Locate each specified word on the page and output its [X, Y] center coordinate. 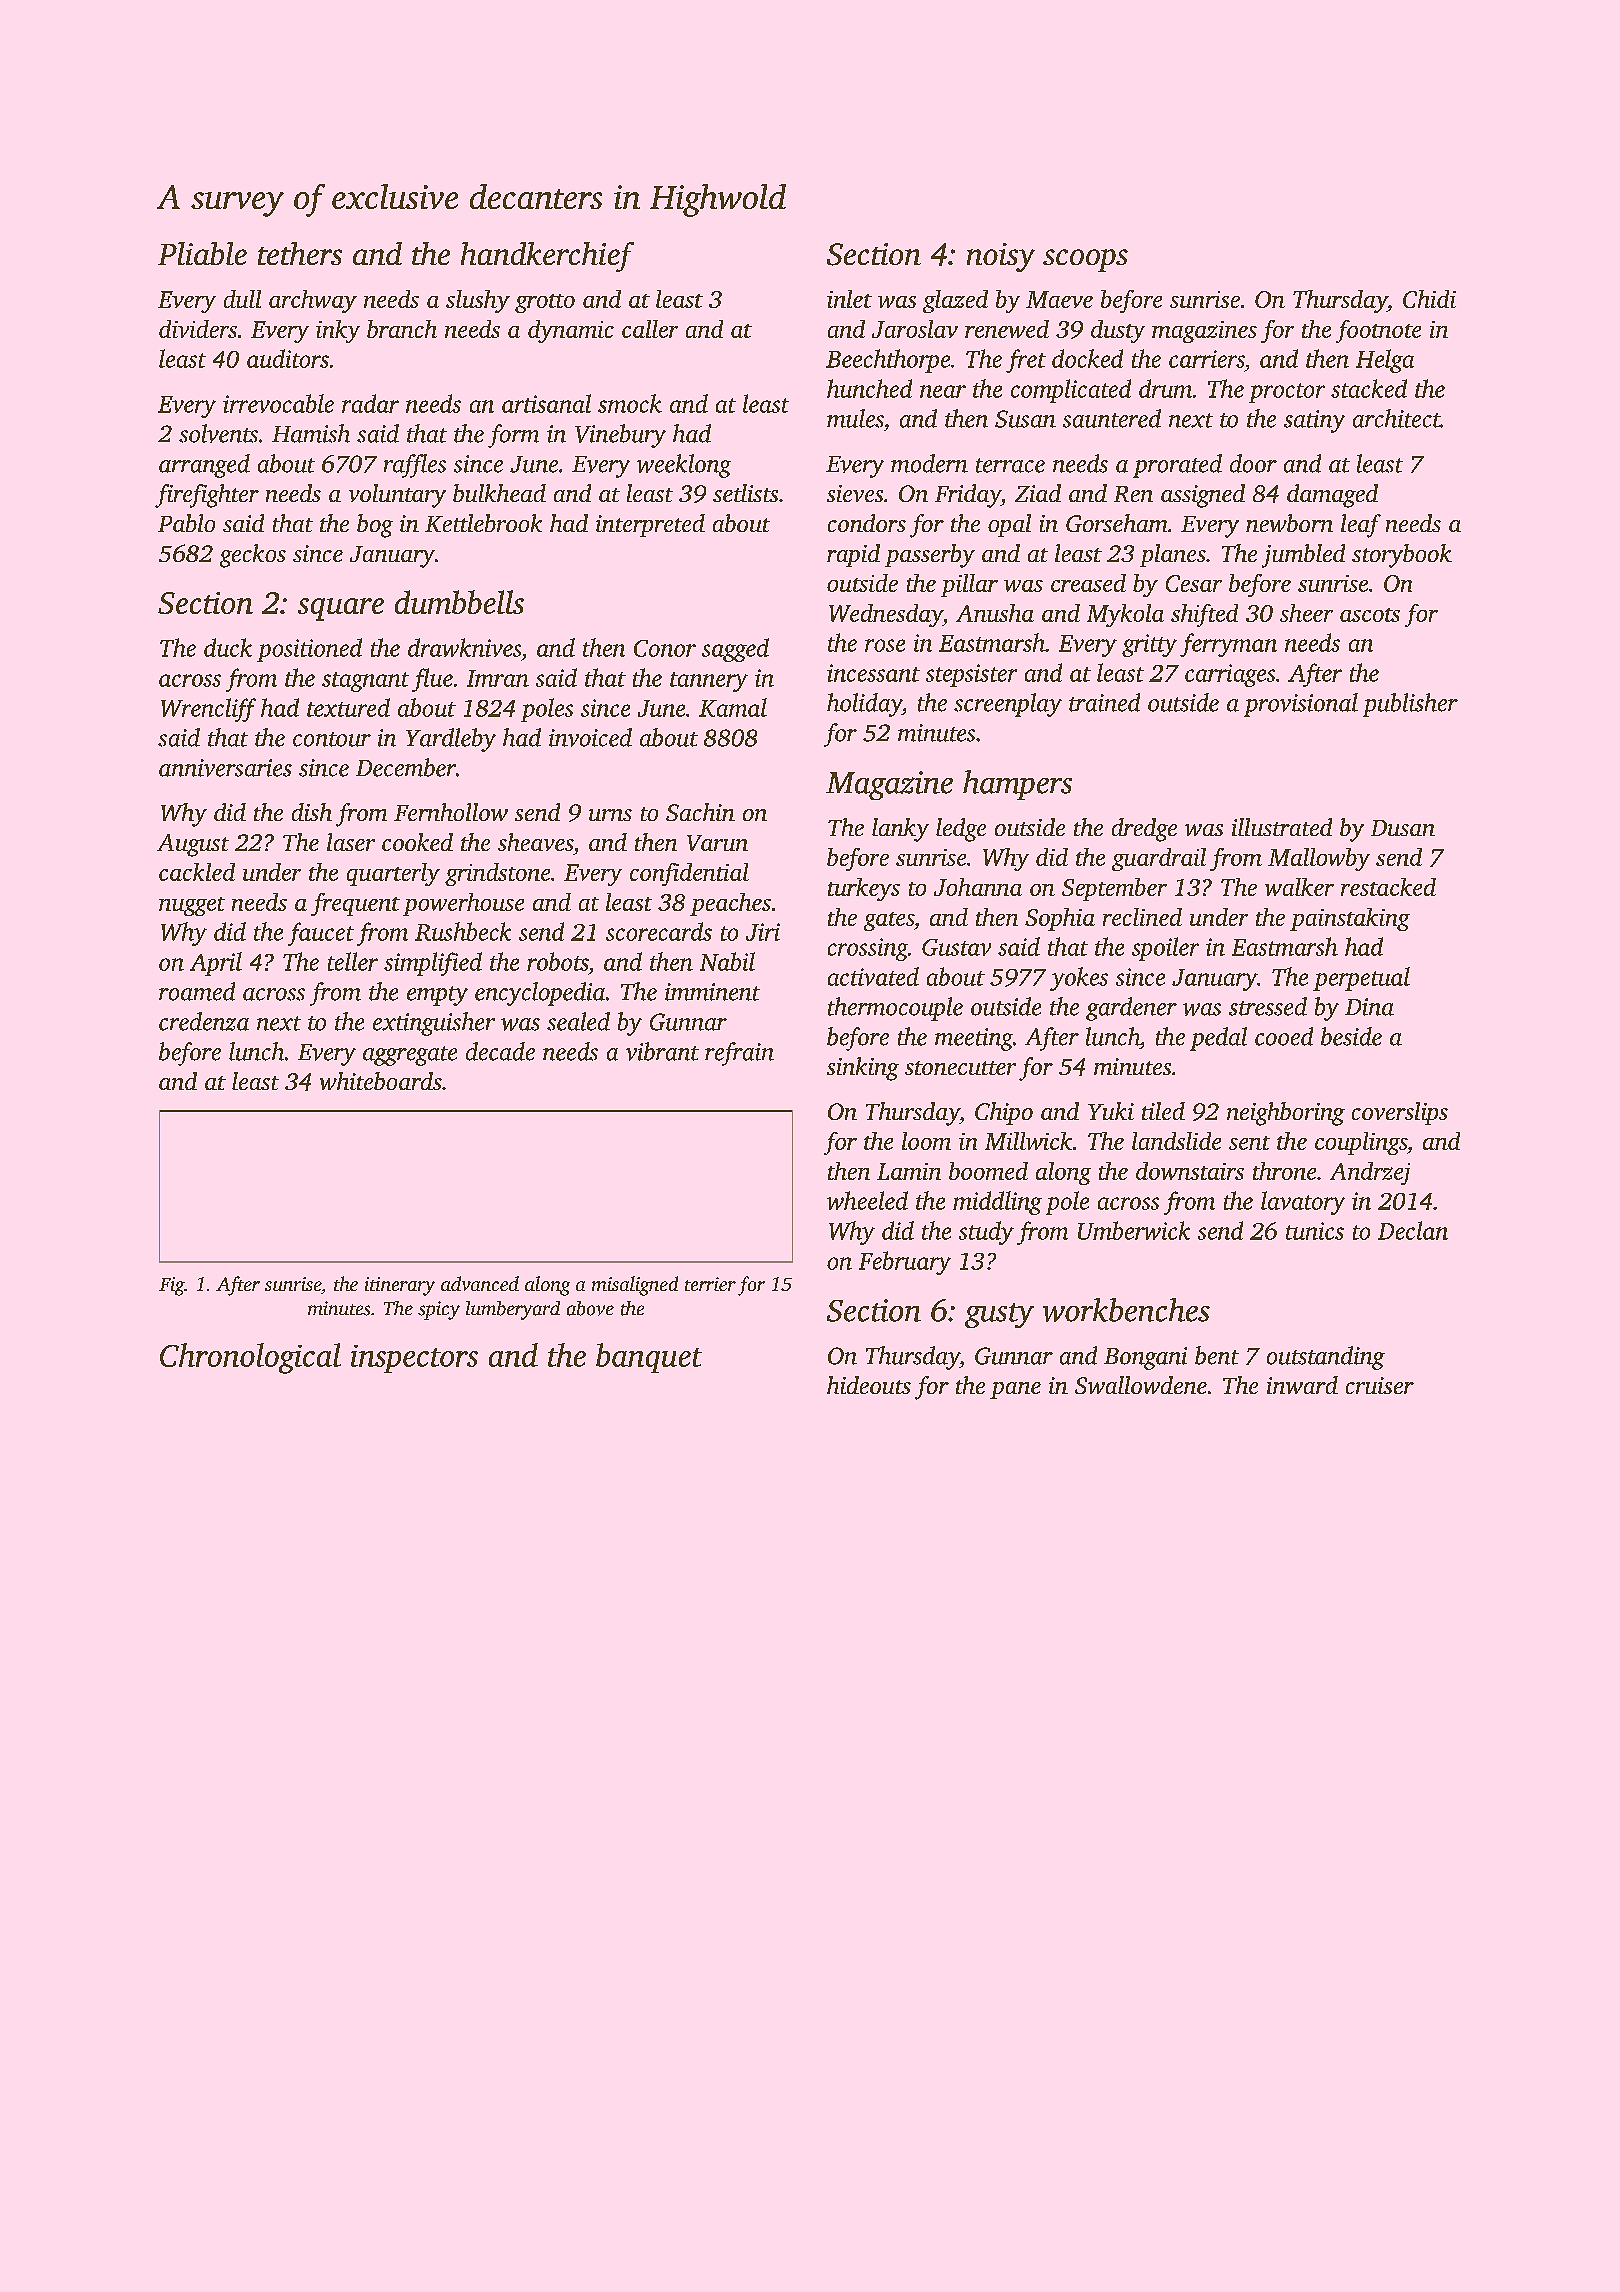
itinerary [400, 1286]
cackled [197, 872]
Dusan [1403, 828]
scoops [1085, 260]
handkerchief [547, 257]
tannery [709, 682]
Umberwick [1134, 1230]
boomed [988, 1171]
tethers [300, 253]
